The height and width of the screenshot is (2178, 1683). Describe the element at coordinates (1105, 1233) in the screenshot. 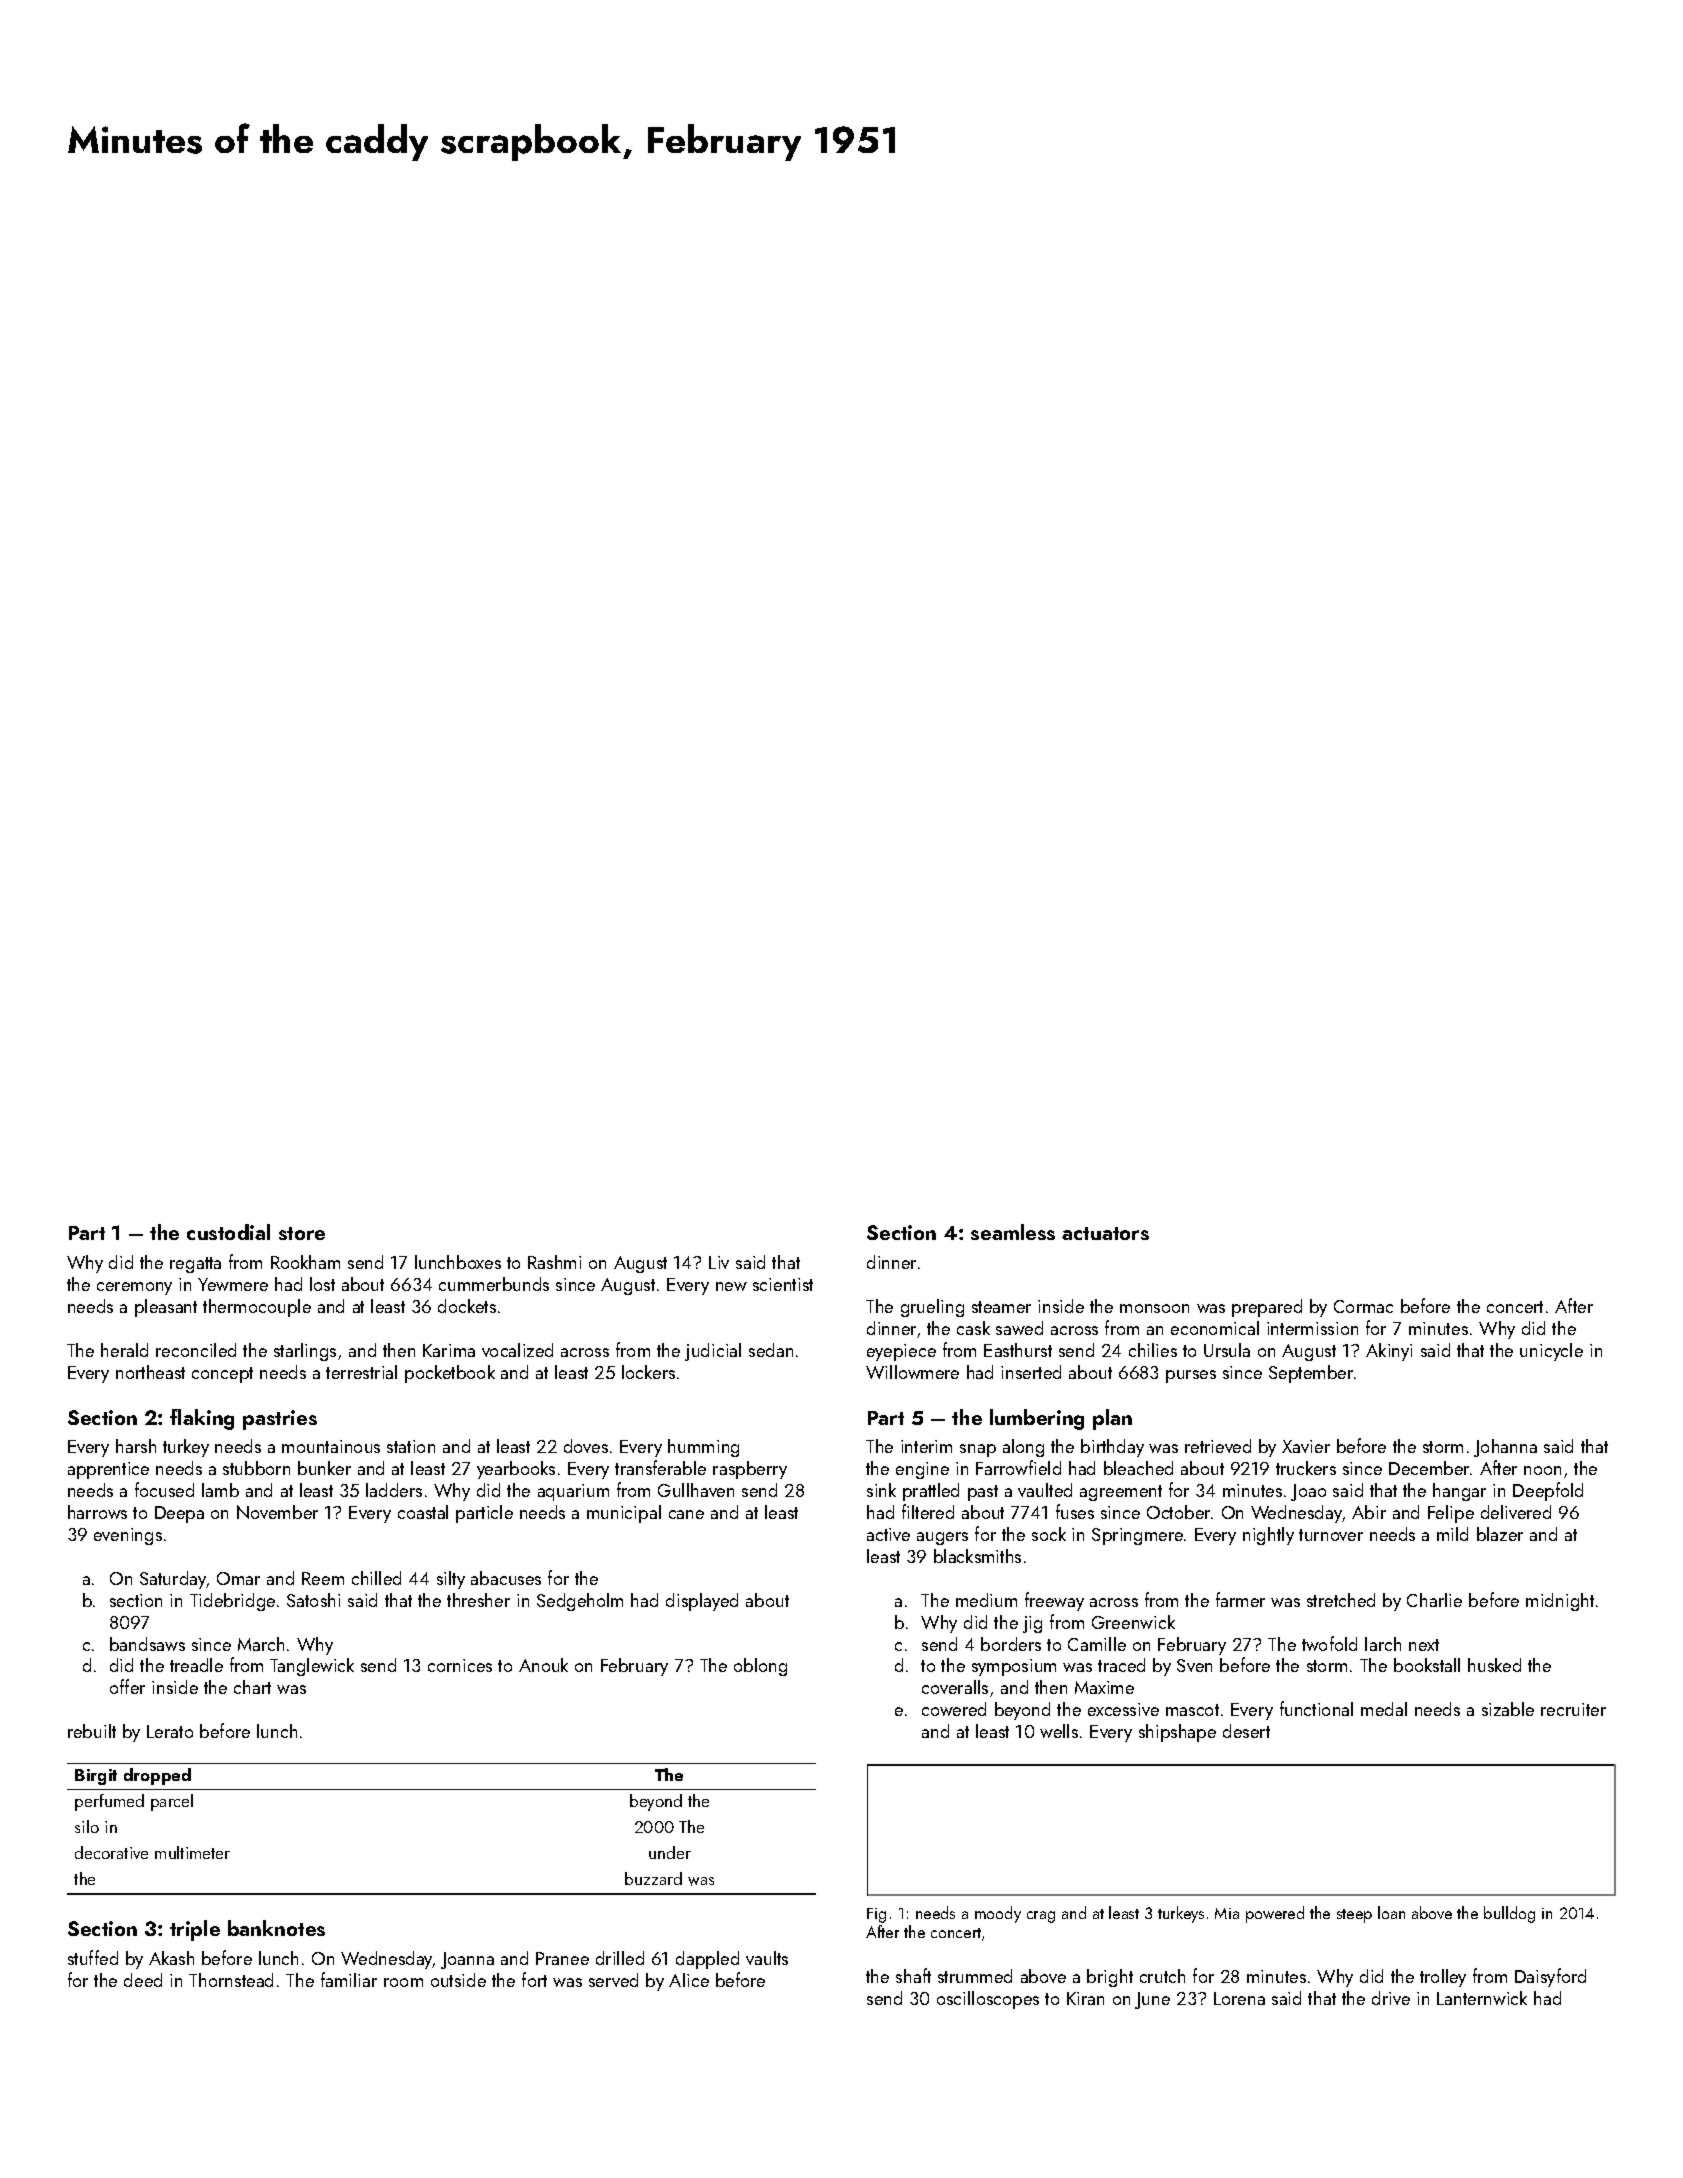

I see `actuators` at that location.
